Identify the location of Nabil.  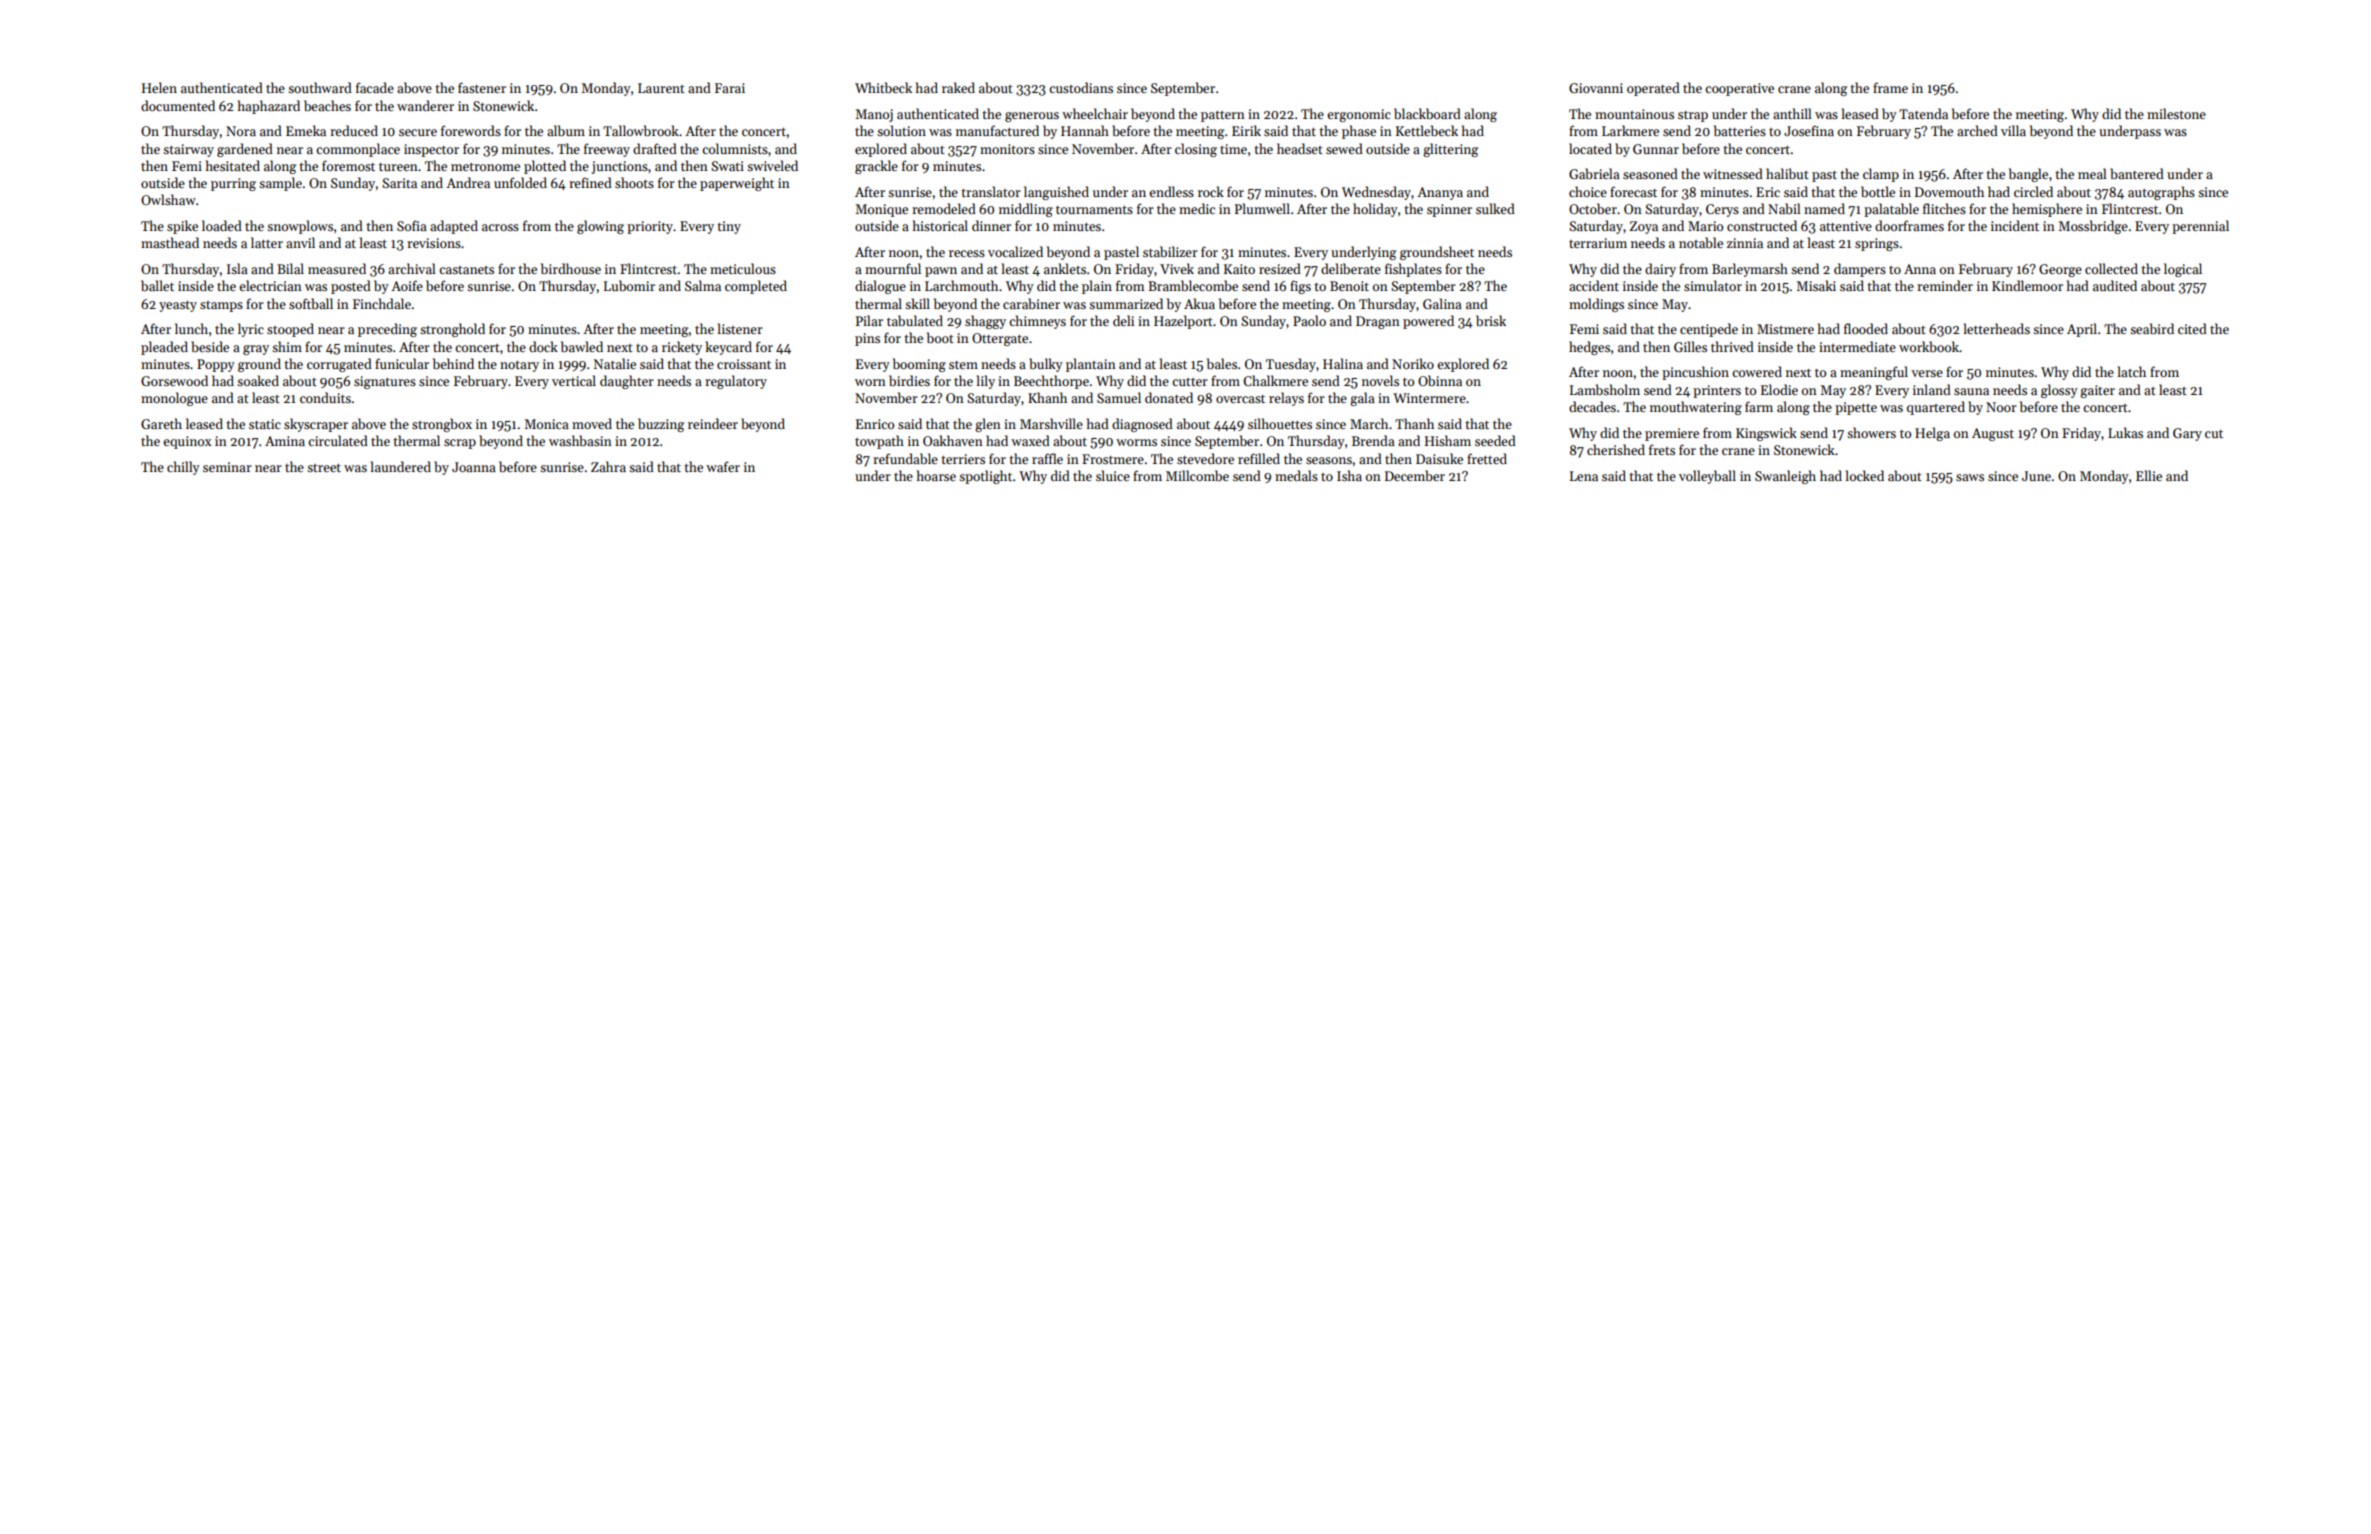
(1784, 208).
